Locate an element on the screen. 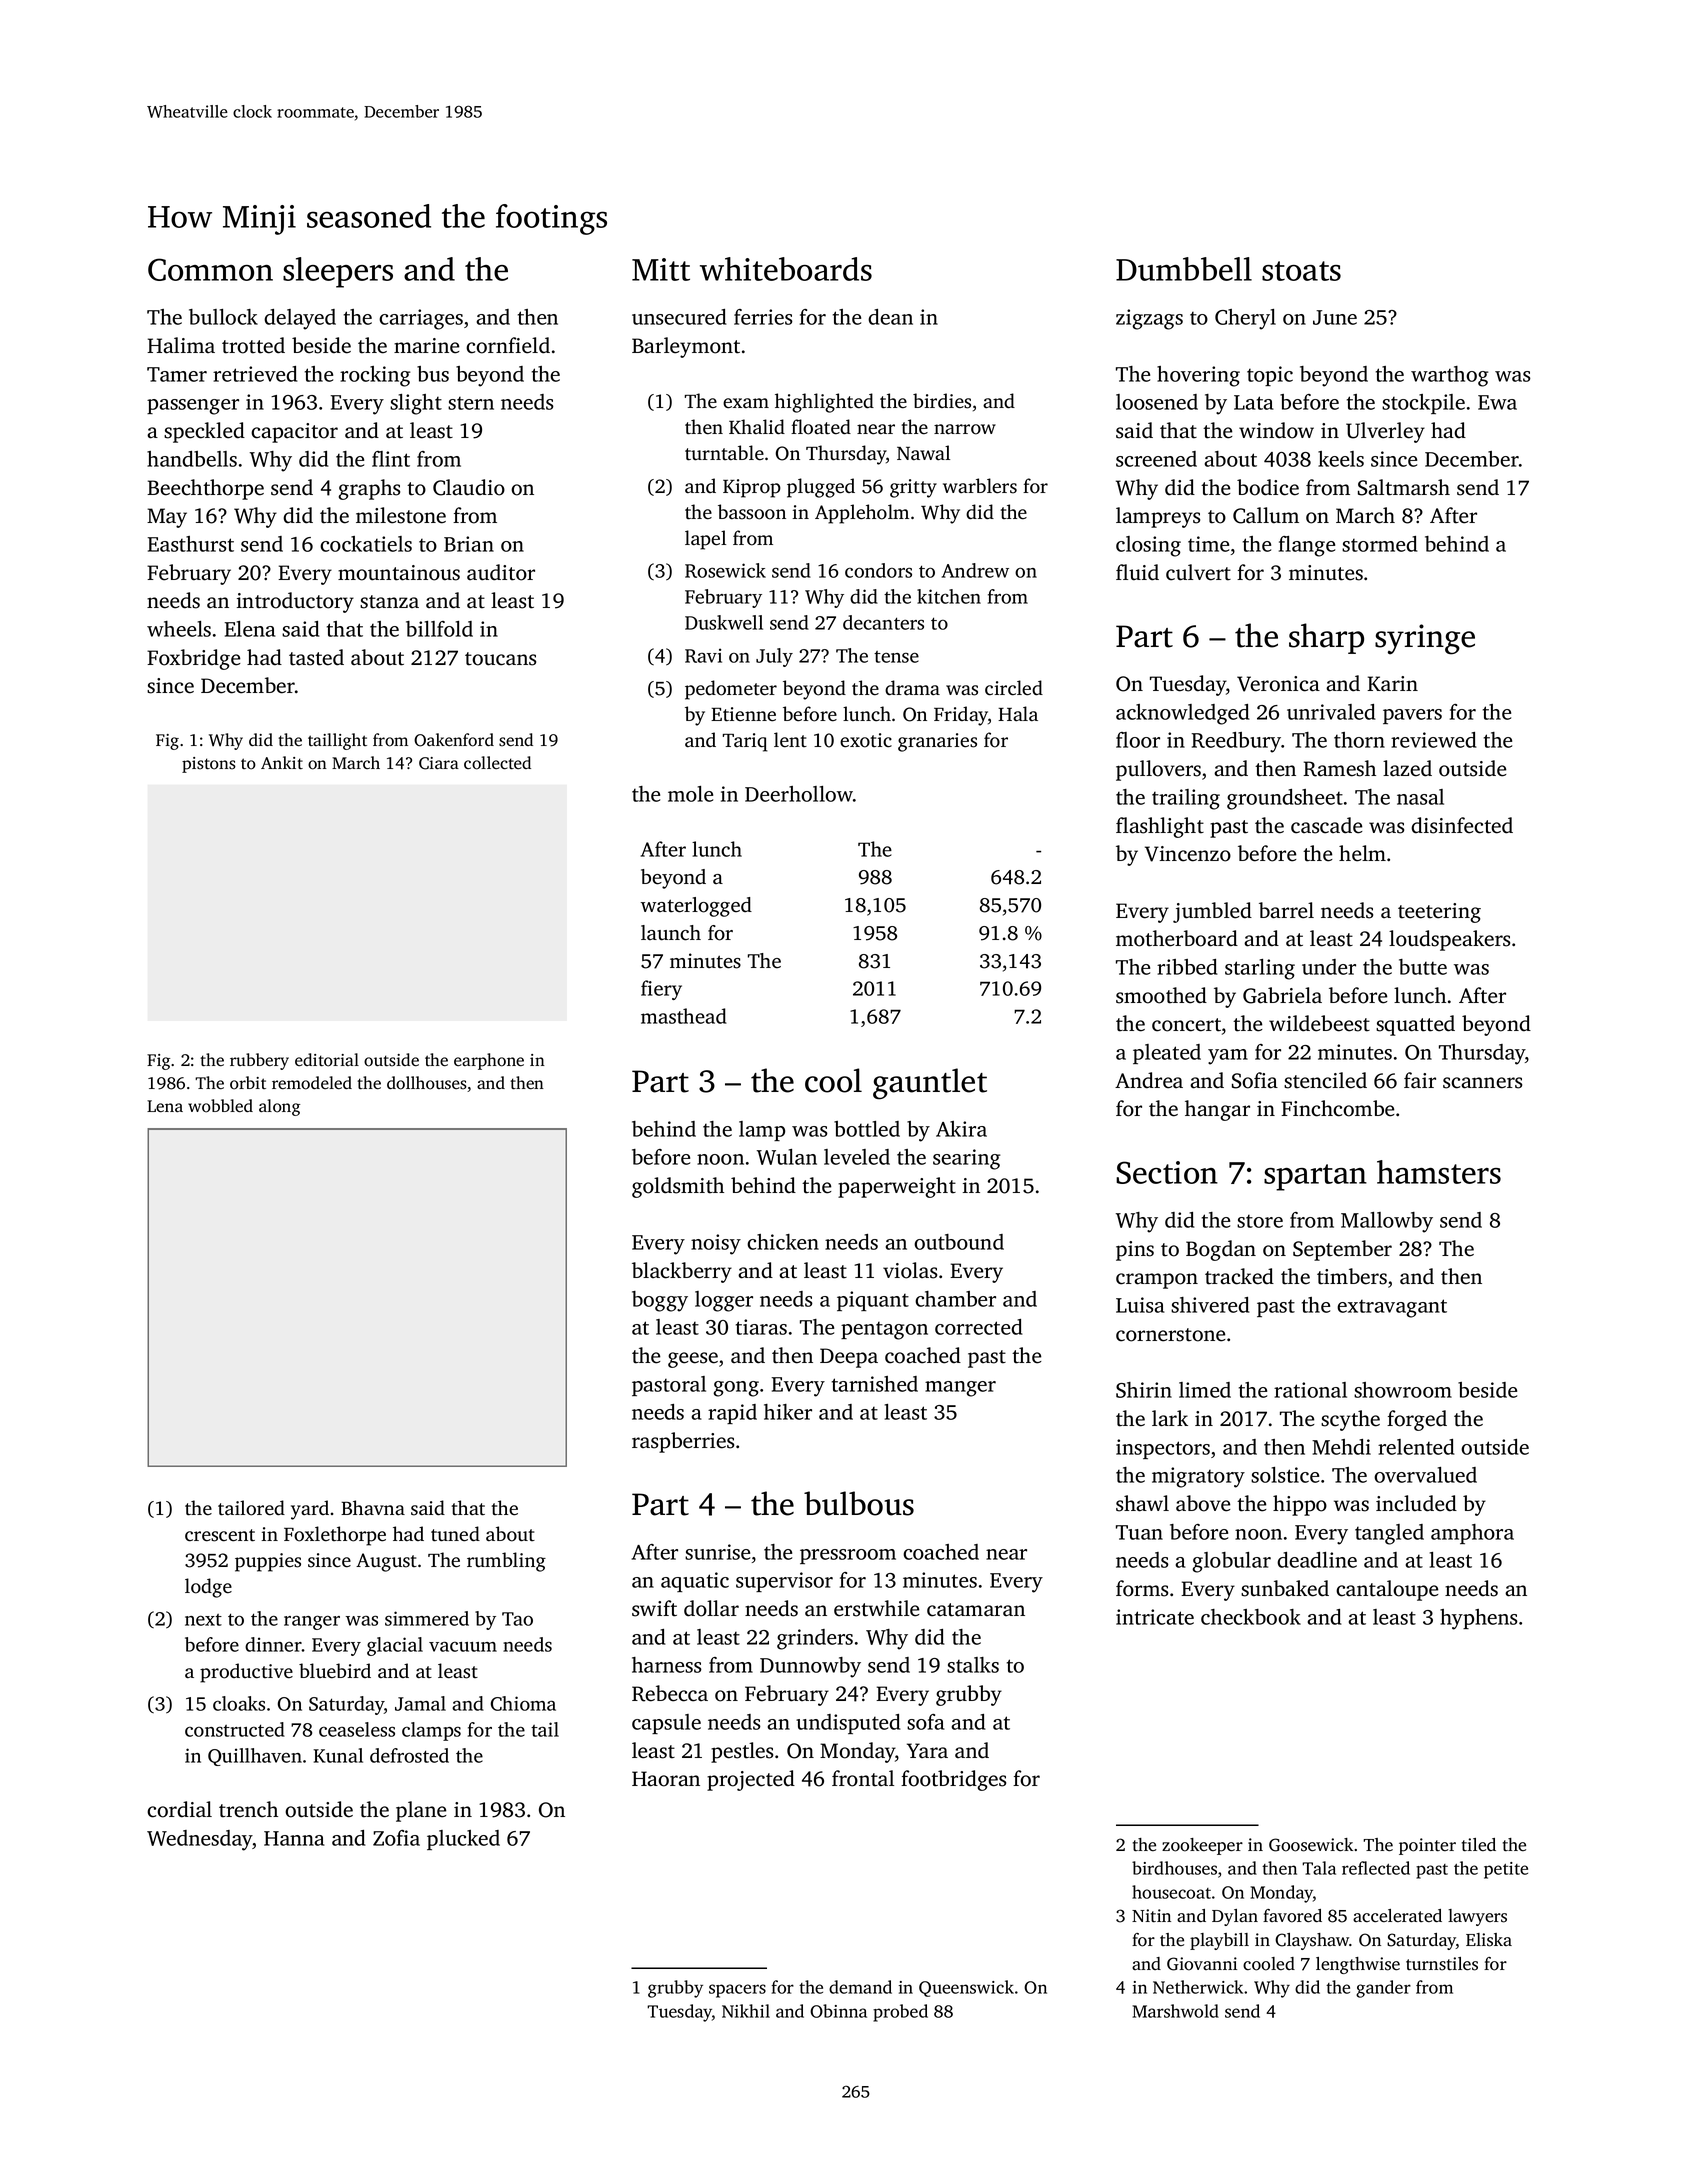  rubbery is located at coordinates (259, 1061).
